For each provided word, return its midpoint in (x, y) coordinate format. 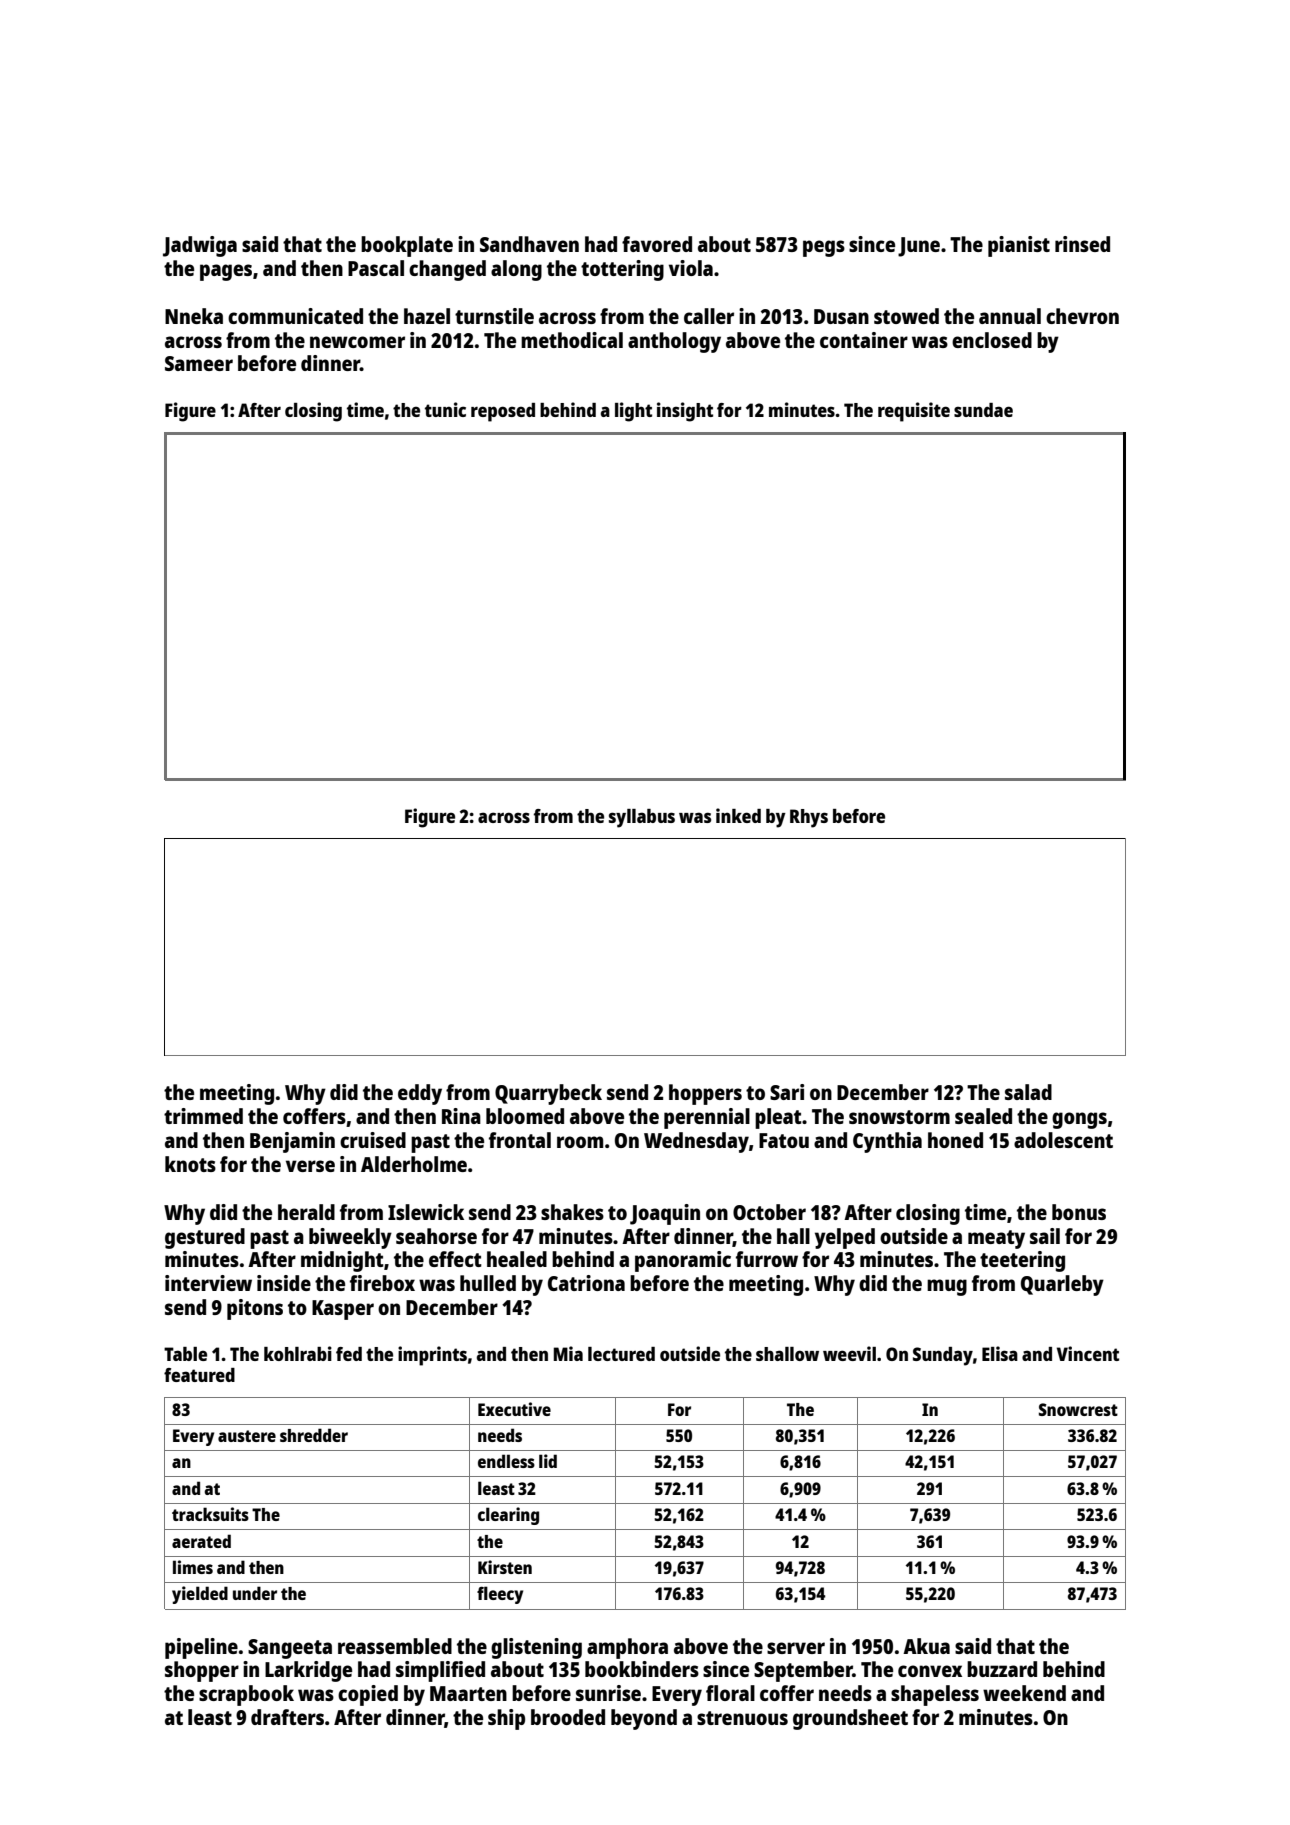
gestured (205, 1238)
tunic (445, 409)
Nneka (194, 316)
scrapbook (246, 1695)
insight (685, 412)
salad (1028, 1092)
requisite (914, 412)
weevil (849, 1353)
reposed (503, 412)
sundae (983, 410)
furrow (767, 1259)
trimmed (203, 1116)
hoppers (705, 1094)
